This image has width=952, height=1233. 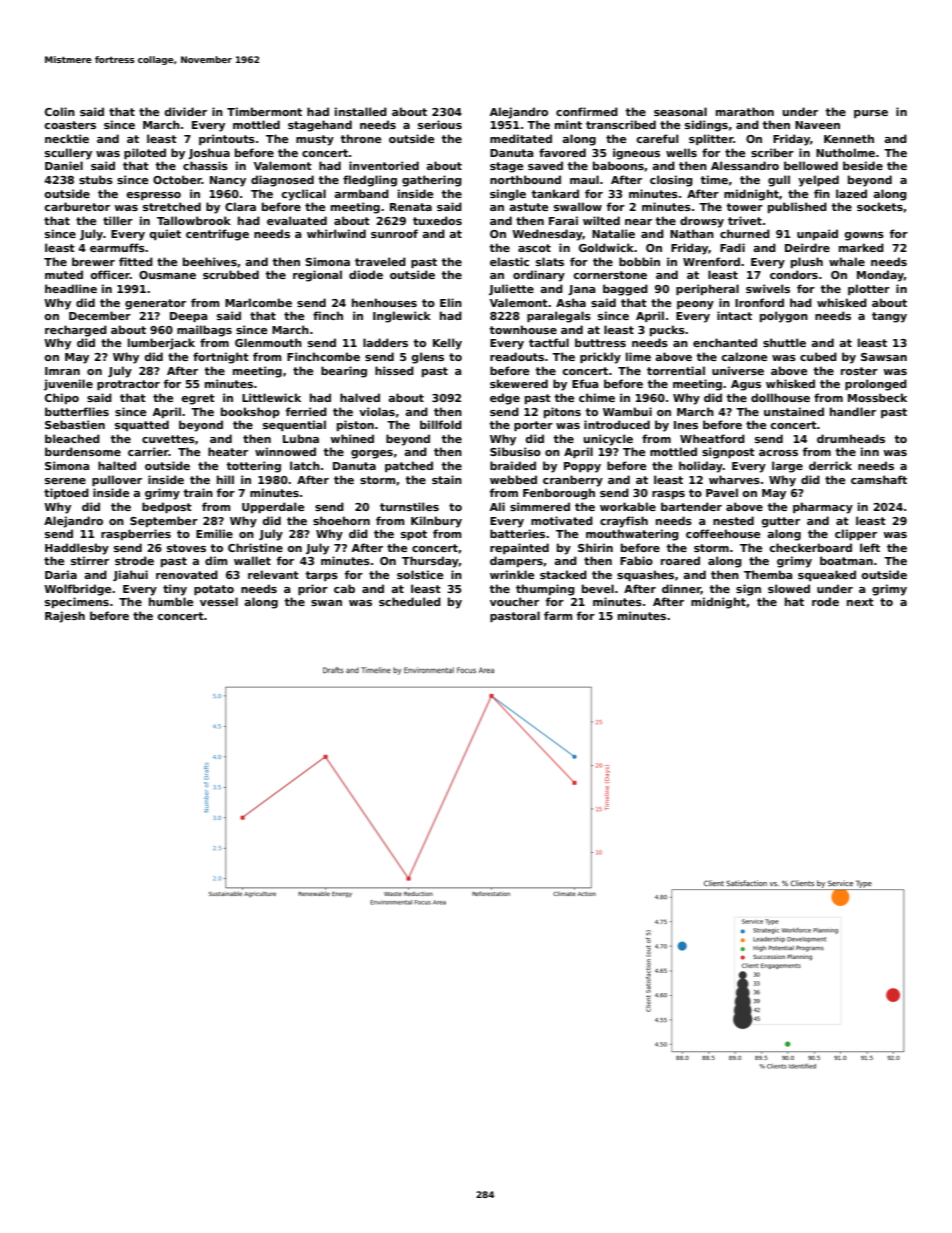 I want to click on drumheads, so click(x=851, y=438).
